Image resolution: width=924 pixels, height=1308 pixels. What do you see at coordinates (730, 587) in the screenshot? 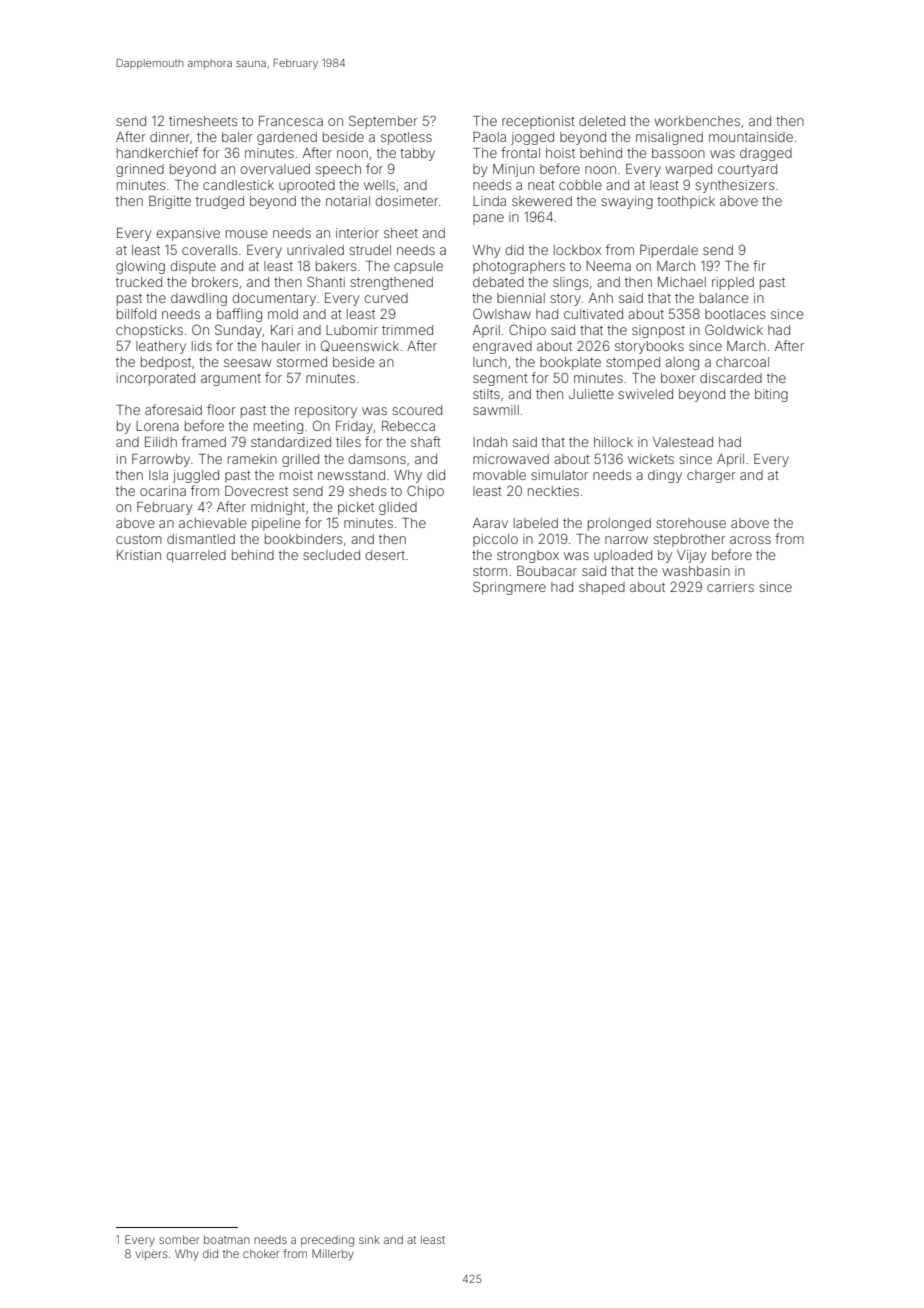
I see `carriers` at bounding box center [730, 587].
